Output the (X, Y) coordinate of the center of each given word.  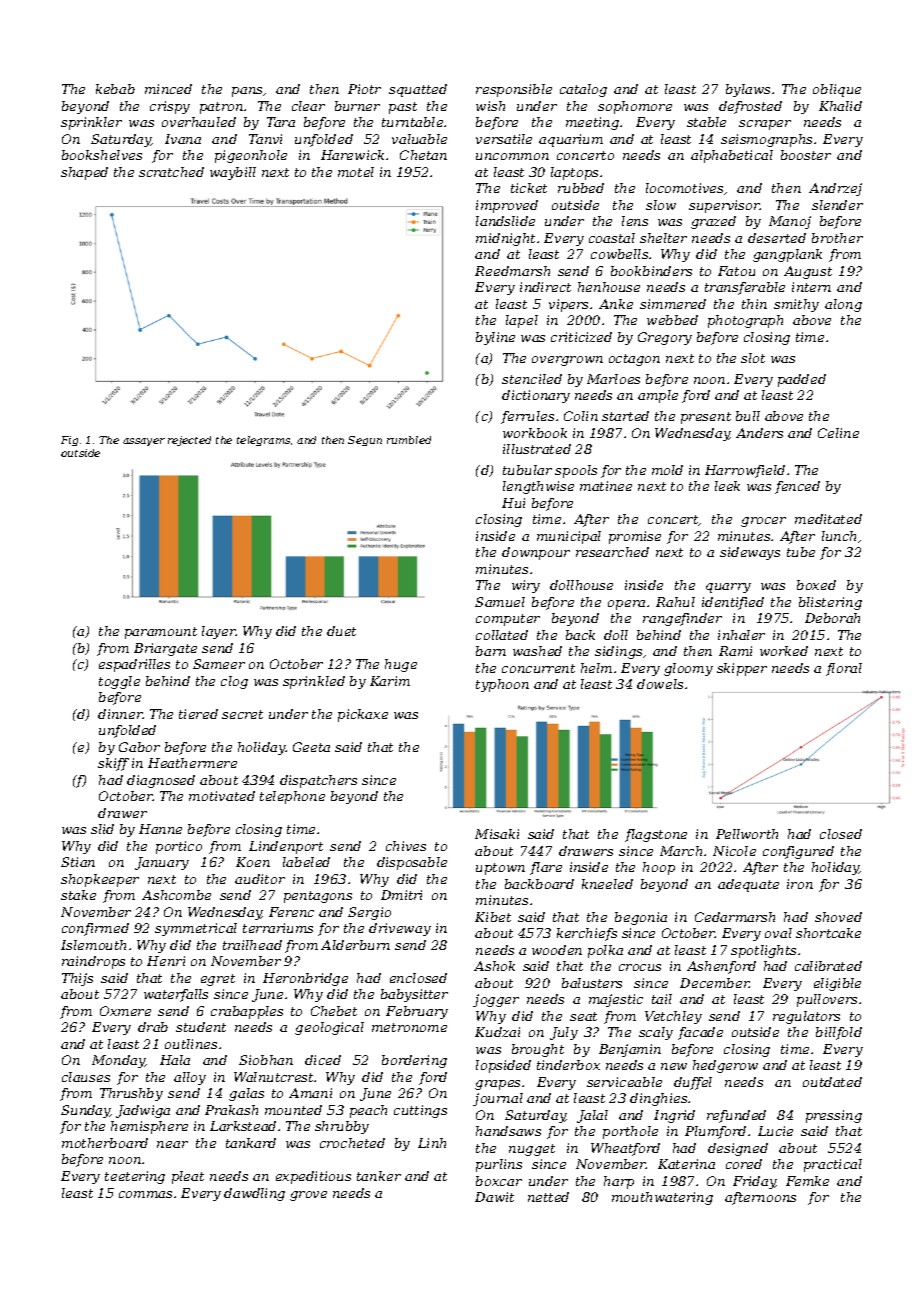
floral (844, 669)
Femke (807, 1181)
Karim (390, 681)
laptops (574, 173)
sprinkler (91, 123)
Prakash (231, 1110)
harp (619, 1182)
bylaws (748, 90)
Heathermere (192, 763)
